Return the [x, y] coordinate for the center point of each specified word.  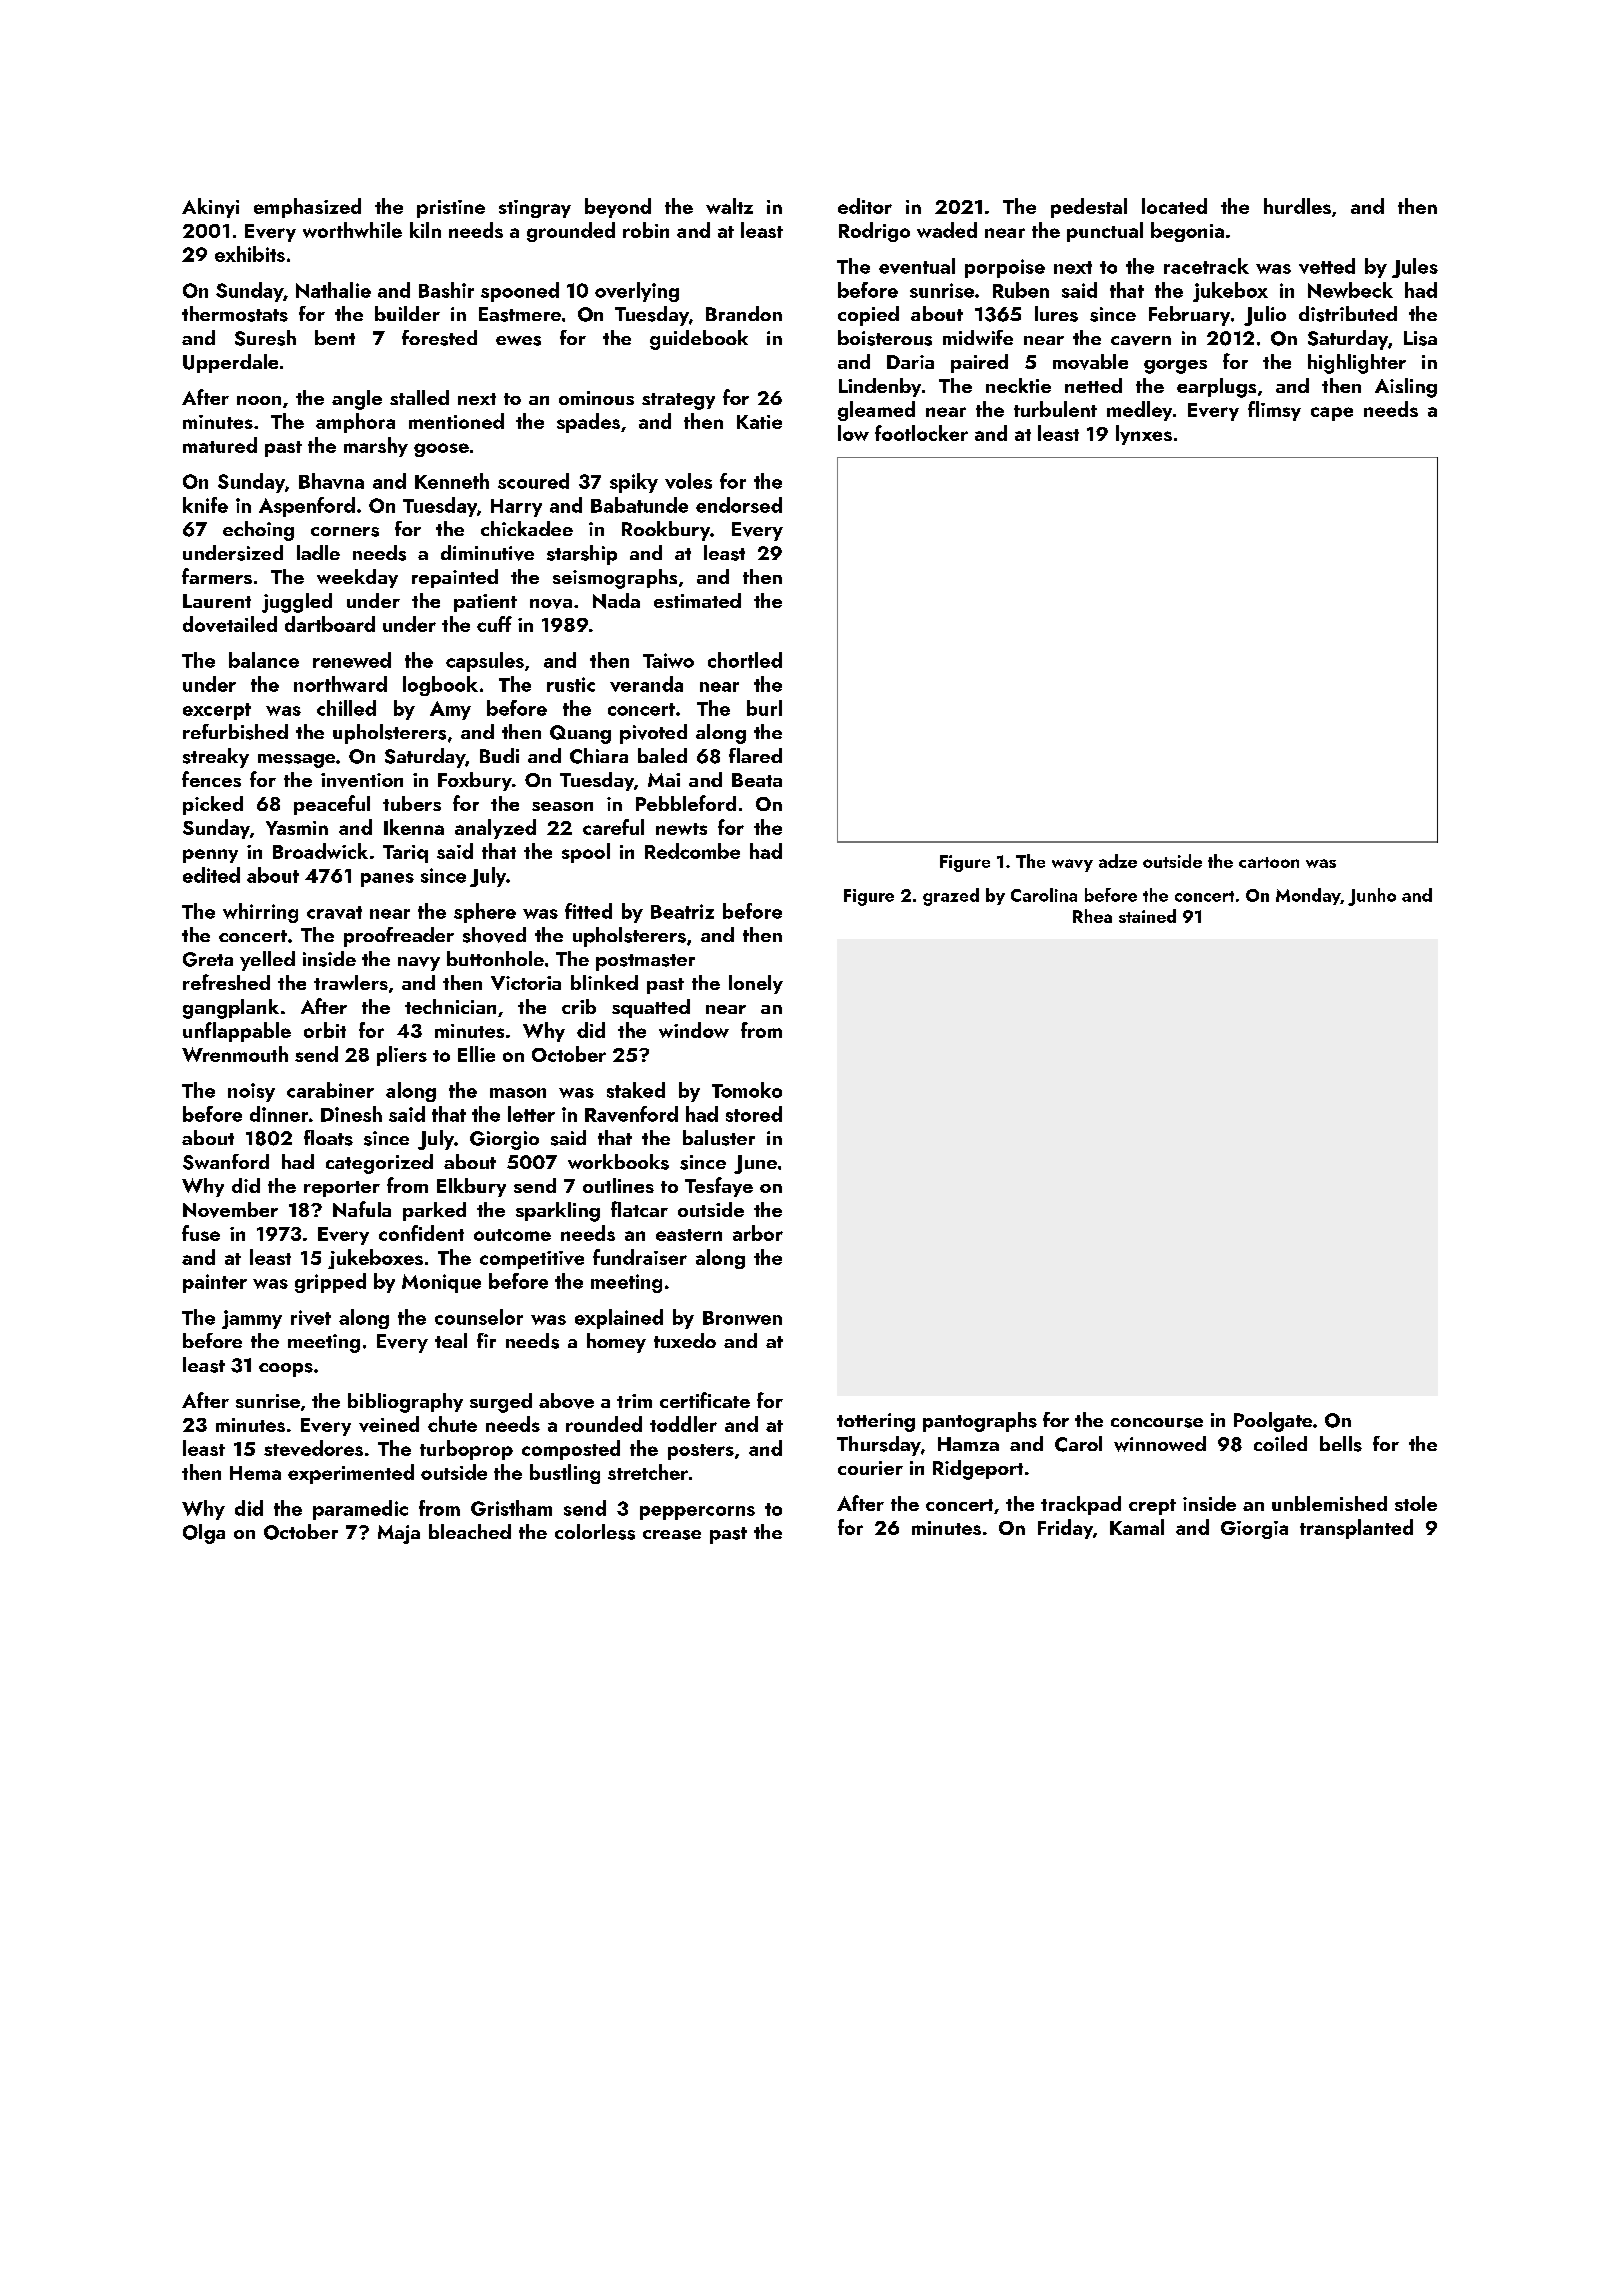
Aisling [1406, 388]
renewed [352, 660]
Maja [399, 1534]
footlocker [921, 433]
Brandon [744, 313]
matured [220, 445]
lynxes [1144, 435]
